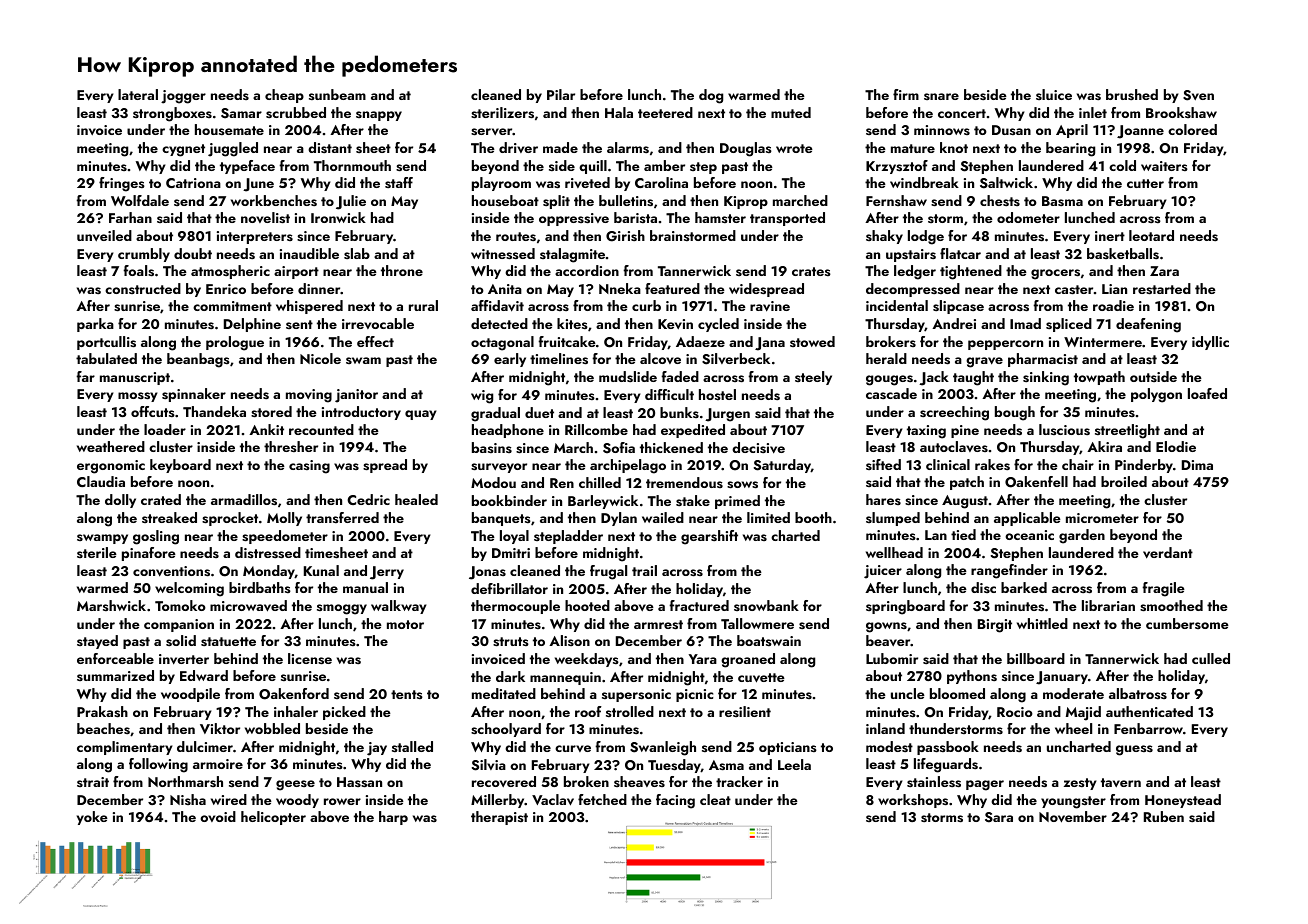  Describe the element at coordinates (561, 94) in the page. I see `Pilar` at that location.
